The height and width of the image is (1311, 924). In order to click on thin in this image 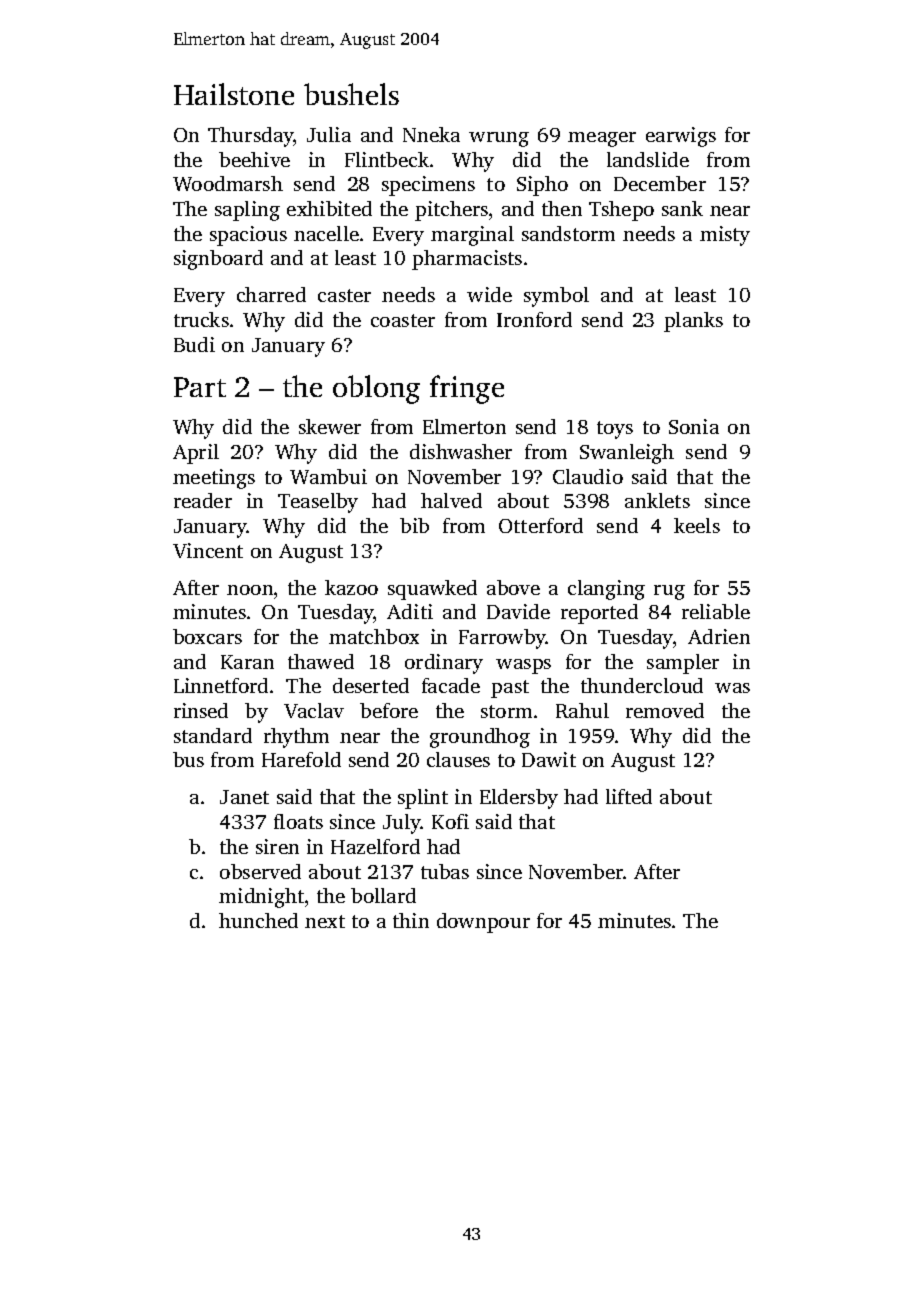, I will do `click(411, 920)`.
